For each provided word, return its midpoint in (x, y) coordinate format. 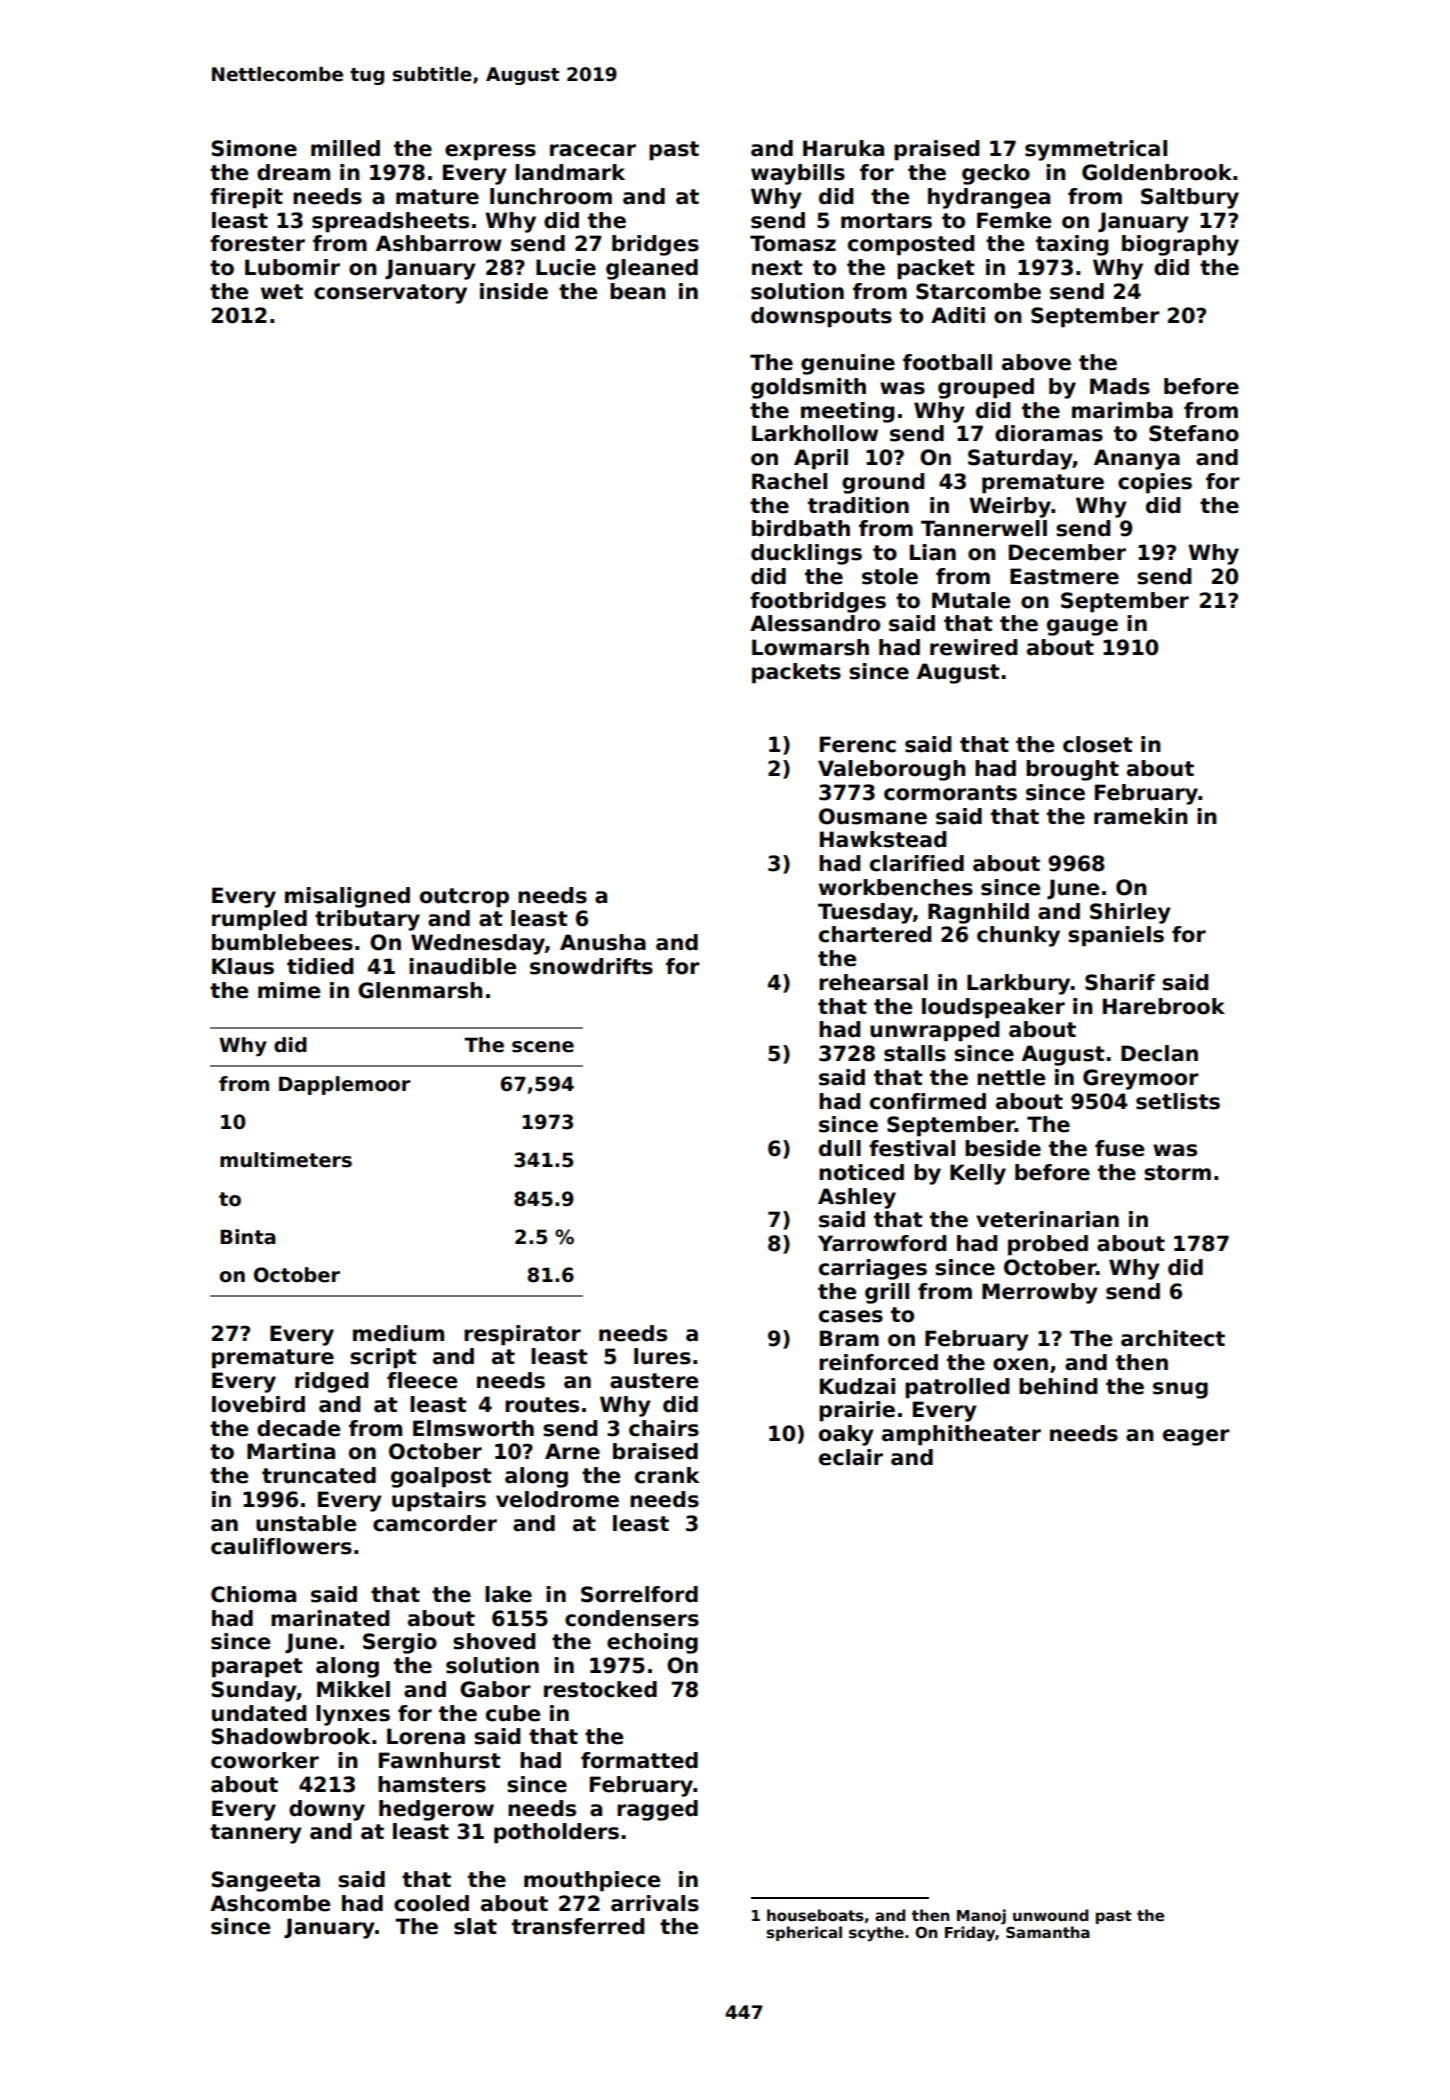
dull (840, 1148)
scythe (876, 1934)
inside (514, 291)
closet (1097, 744)
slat (475, 1926)
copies (1155, 483)
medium (398, 1333)
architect (1173, 1338)
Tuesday (865, 913)
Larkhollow (815, 433)
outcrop (464, 898)
